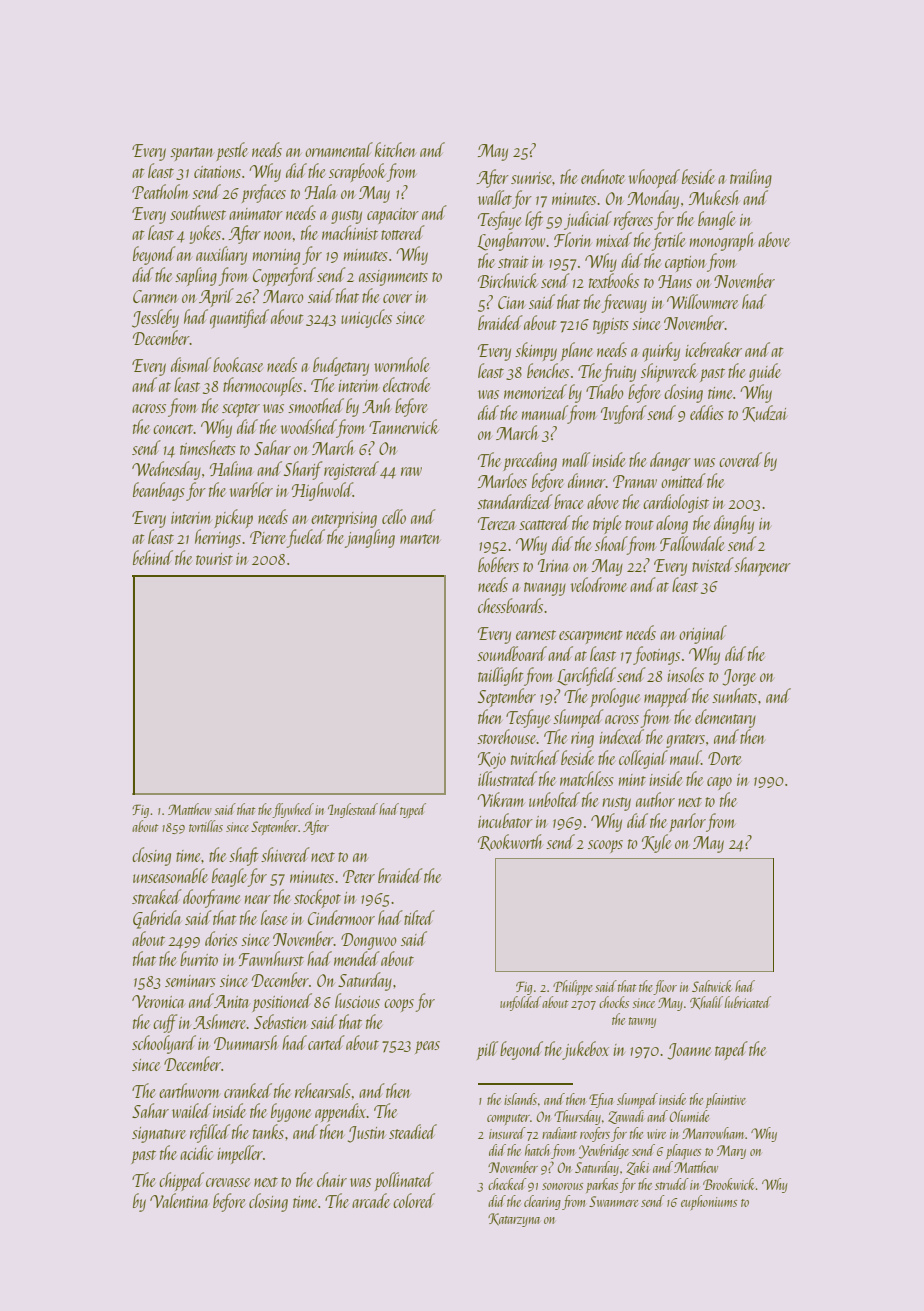 The width and height of the screenshot is (924, 1311). I want to click on Pierre, so click(268, 537).
